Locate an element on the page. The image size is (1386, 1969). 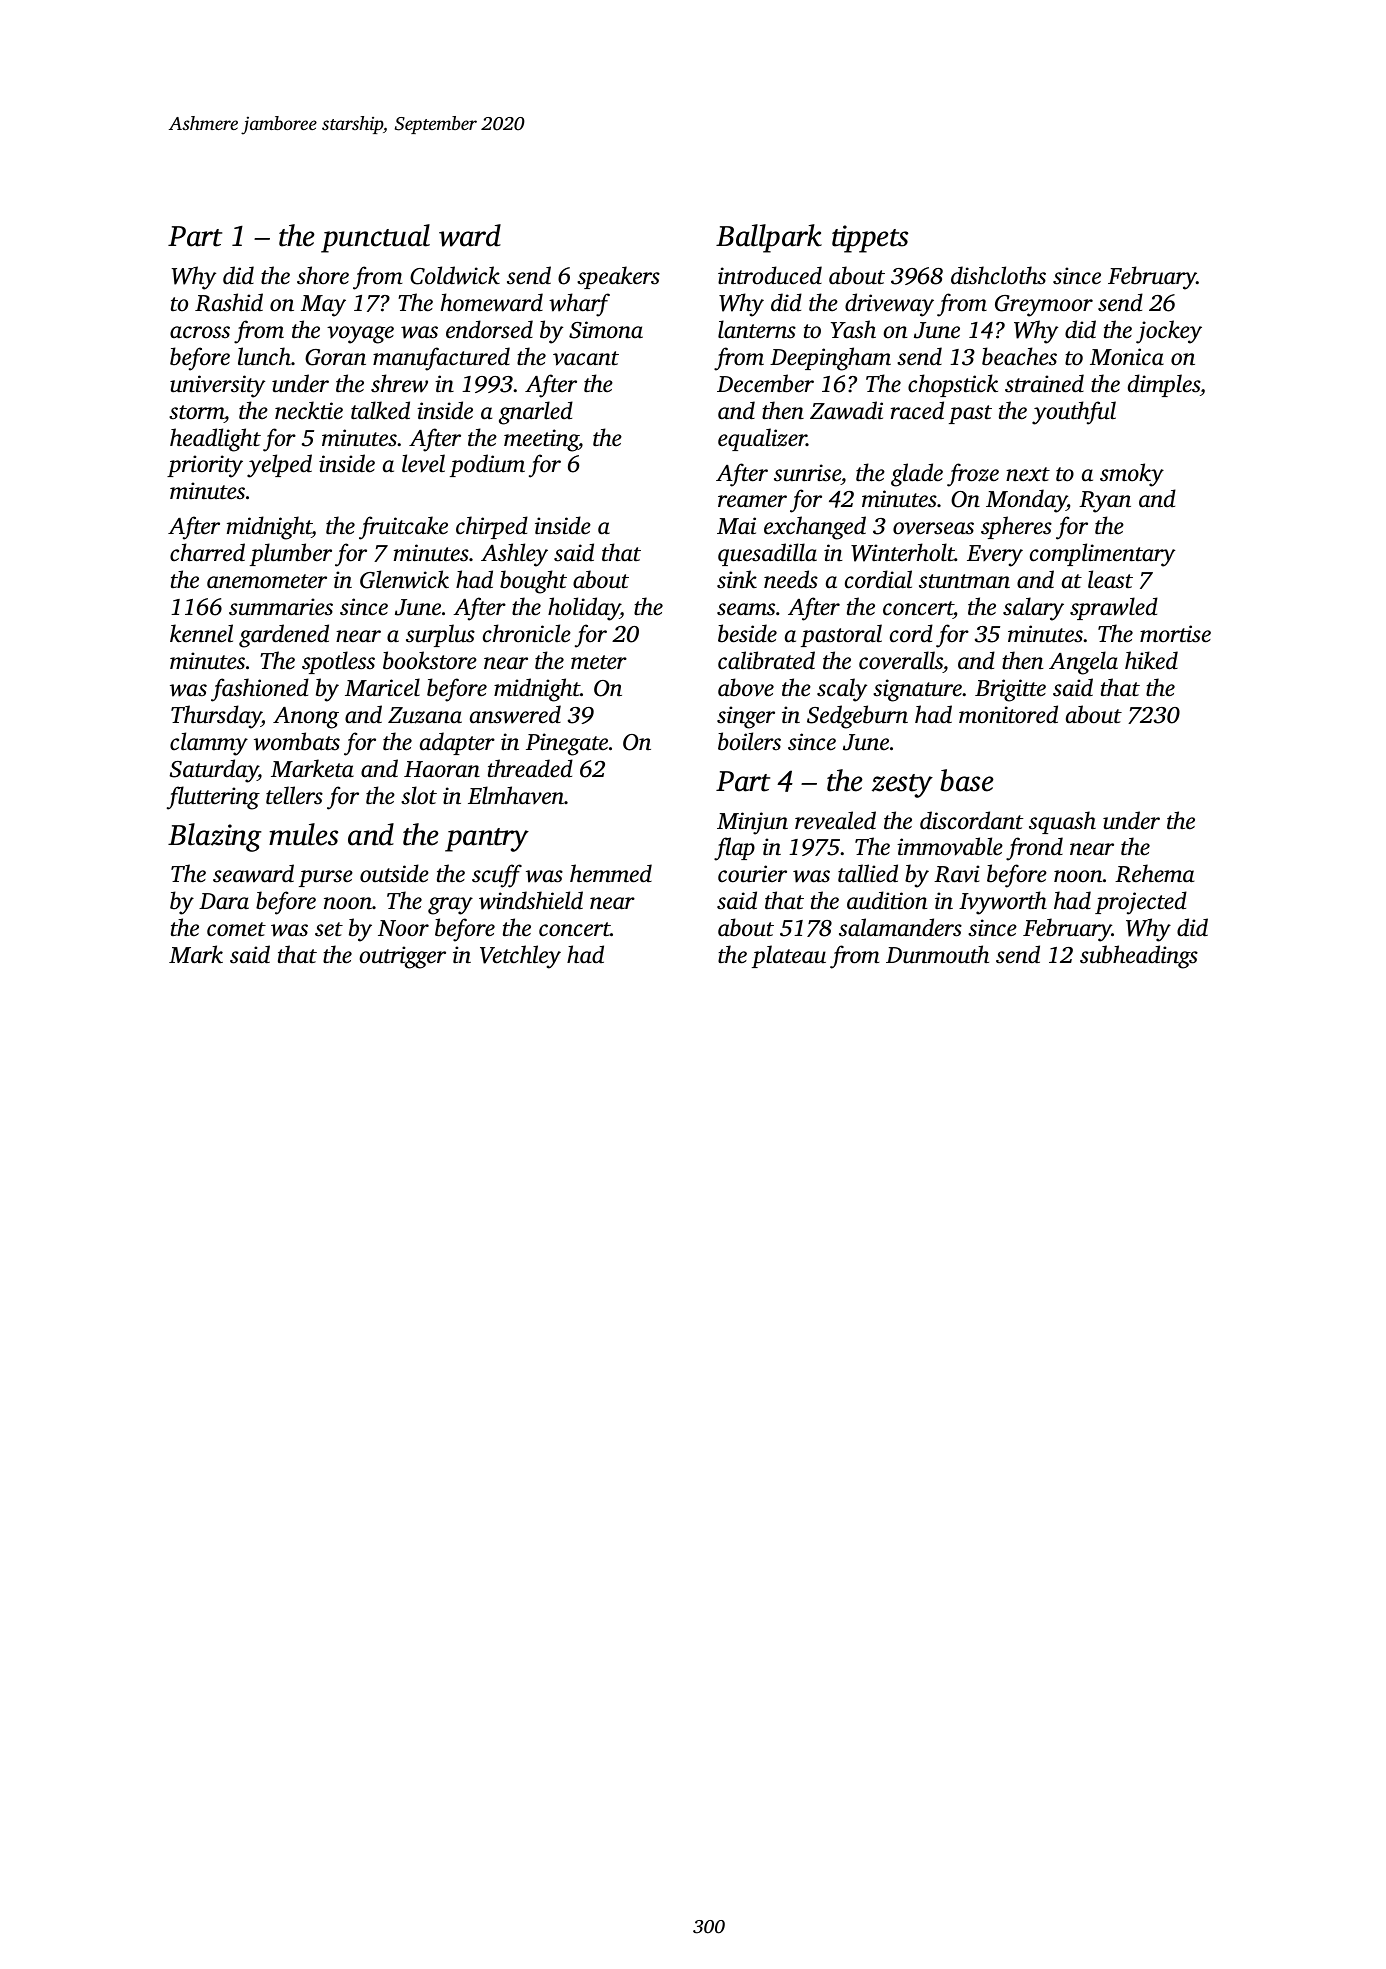
Minjun is located at coordinates (752, 823).
